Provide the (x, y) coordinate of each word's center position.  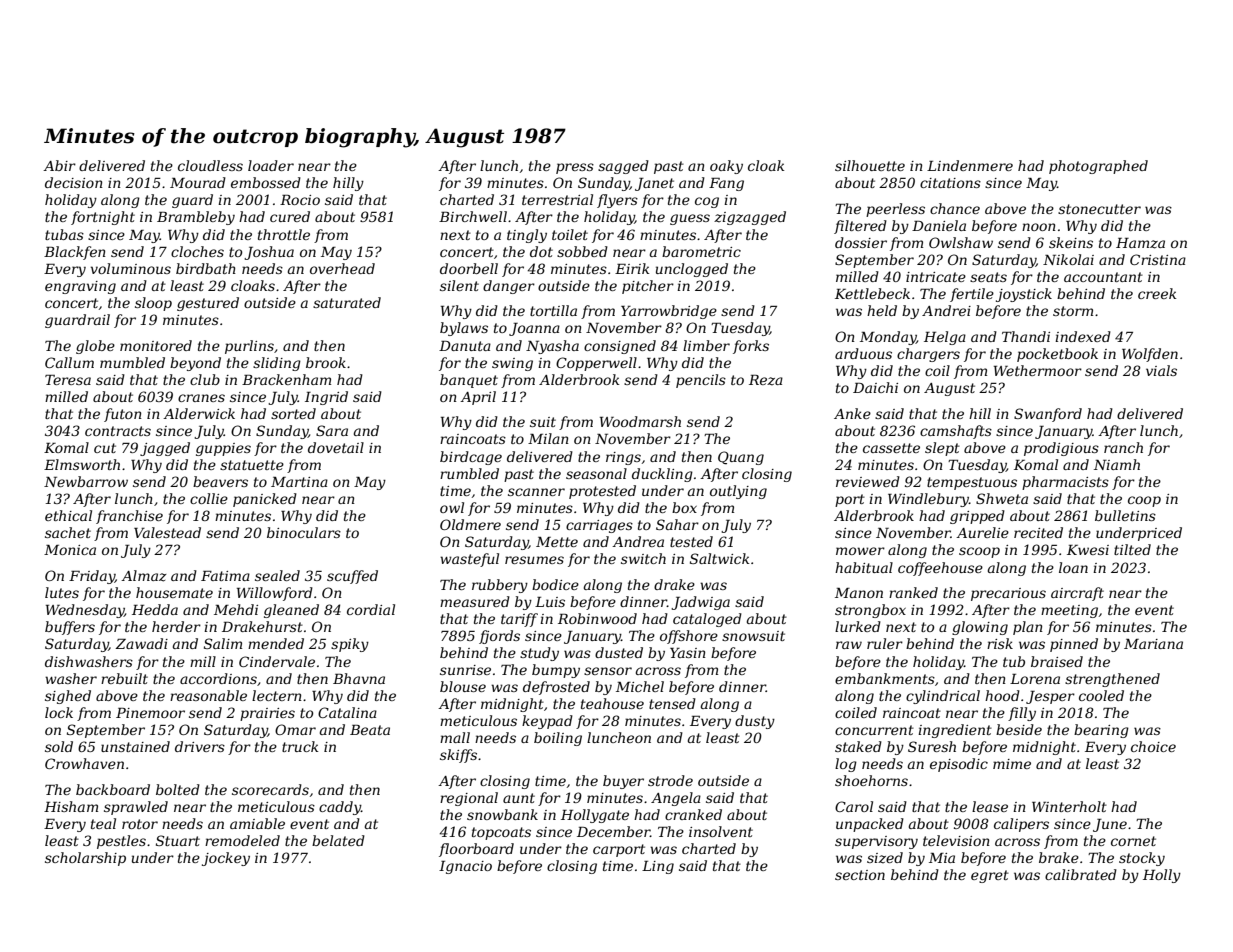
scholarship (85, 859)
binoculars (304, 532)
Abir (59, 165)
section (860, 875)
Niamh (1117, 464)
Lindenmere (970, 165)
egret (990, 876)
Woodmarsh (640, 421)
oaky (726, 167)
